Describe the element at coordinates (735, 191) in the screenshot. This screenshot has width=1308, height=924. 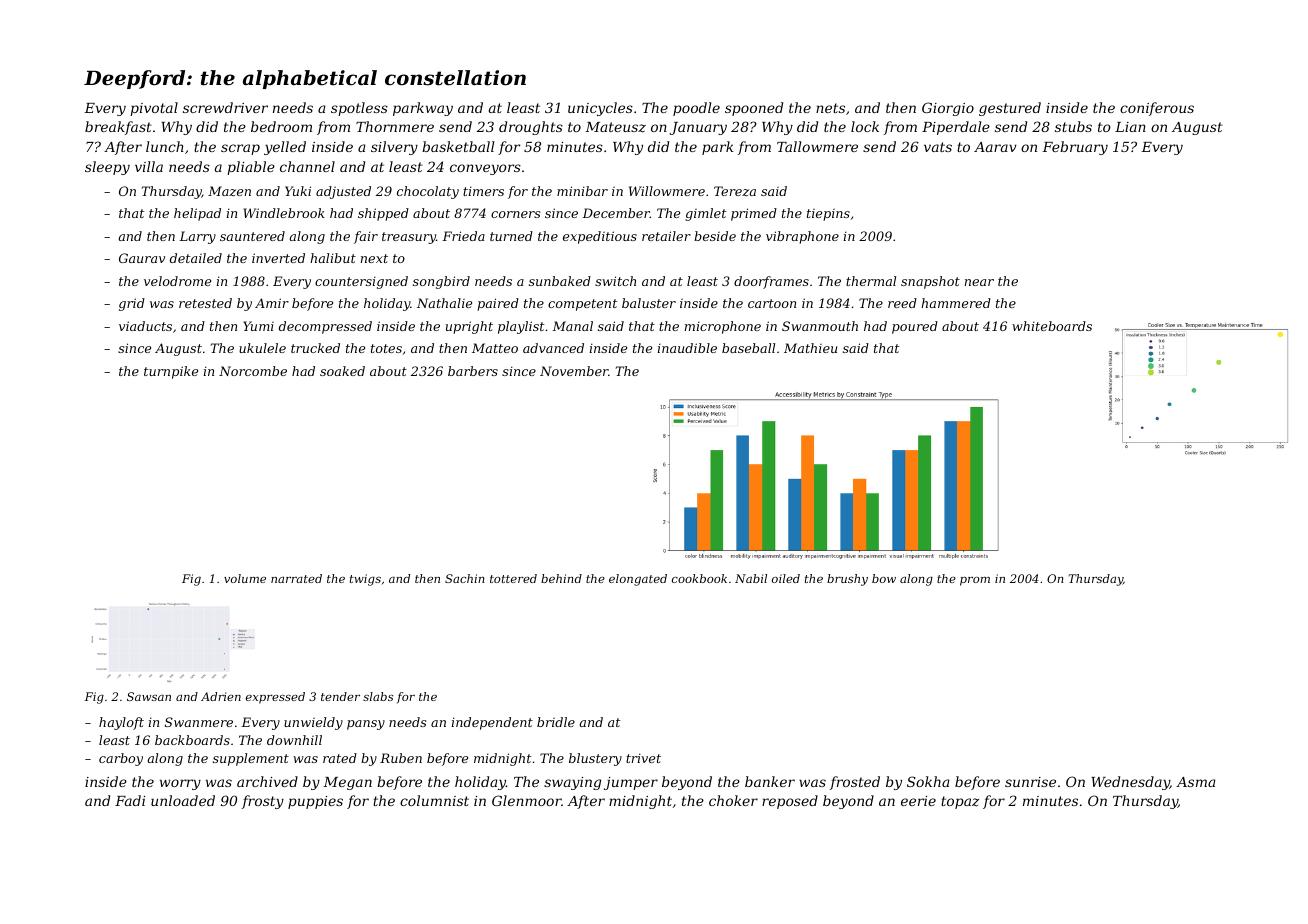
I see `Tereza` at that location.
